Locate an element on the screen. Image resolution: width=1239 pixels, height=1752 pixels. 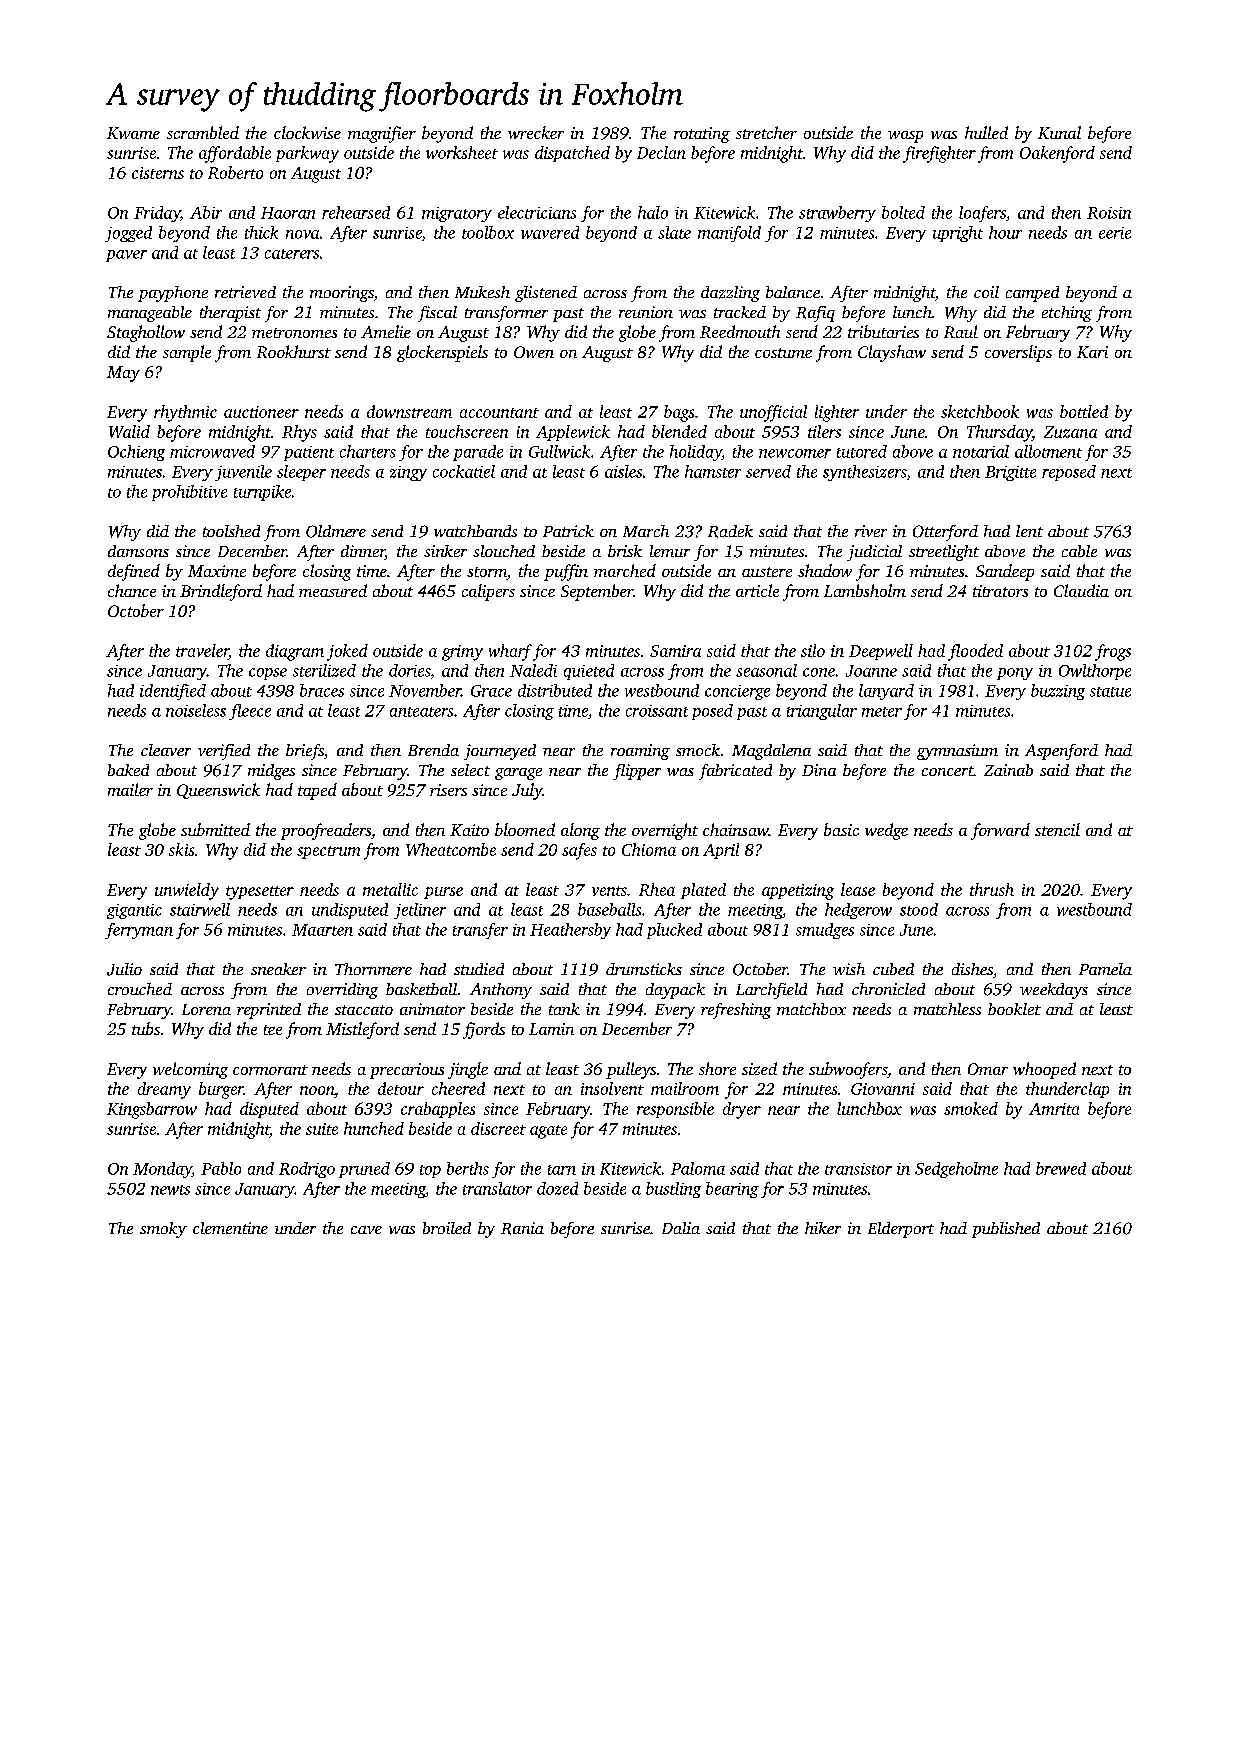
juvenile is located at coordinates (243, 473).
